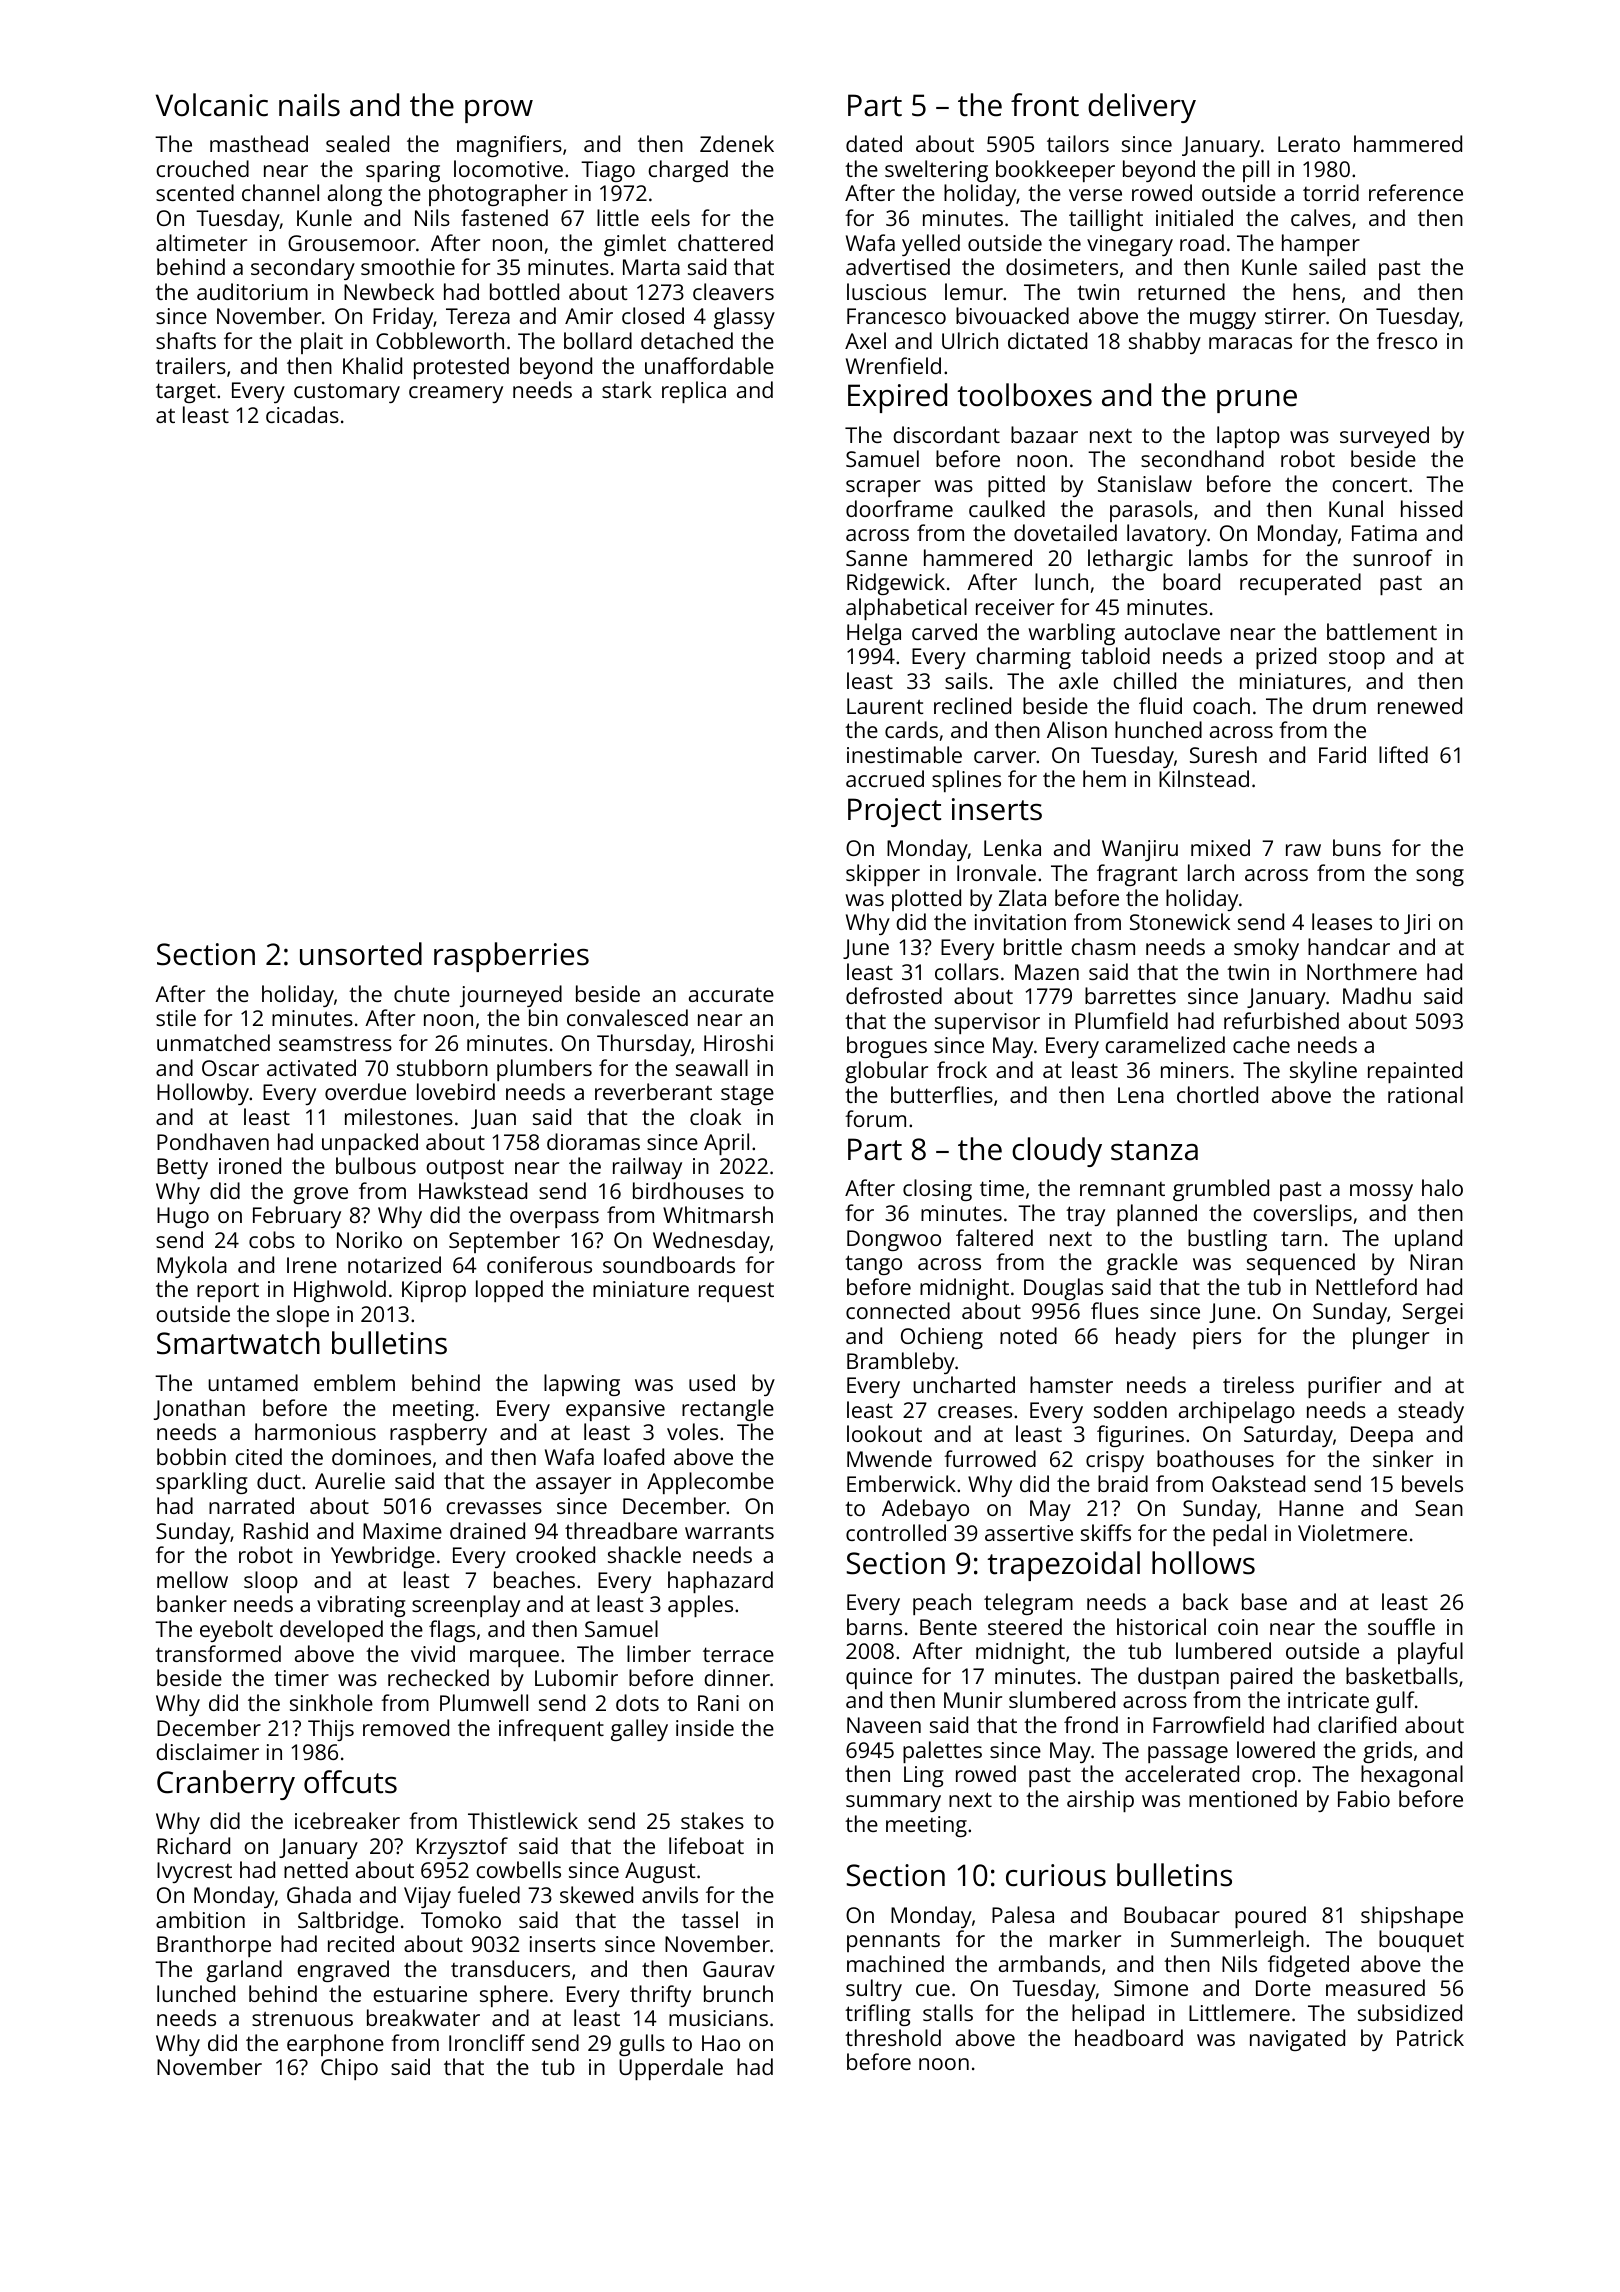 This screenshot has height=2292, width=1620. I want to click on Chipo, so click(349, 2069).
